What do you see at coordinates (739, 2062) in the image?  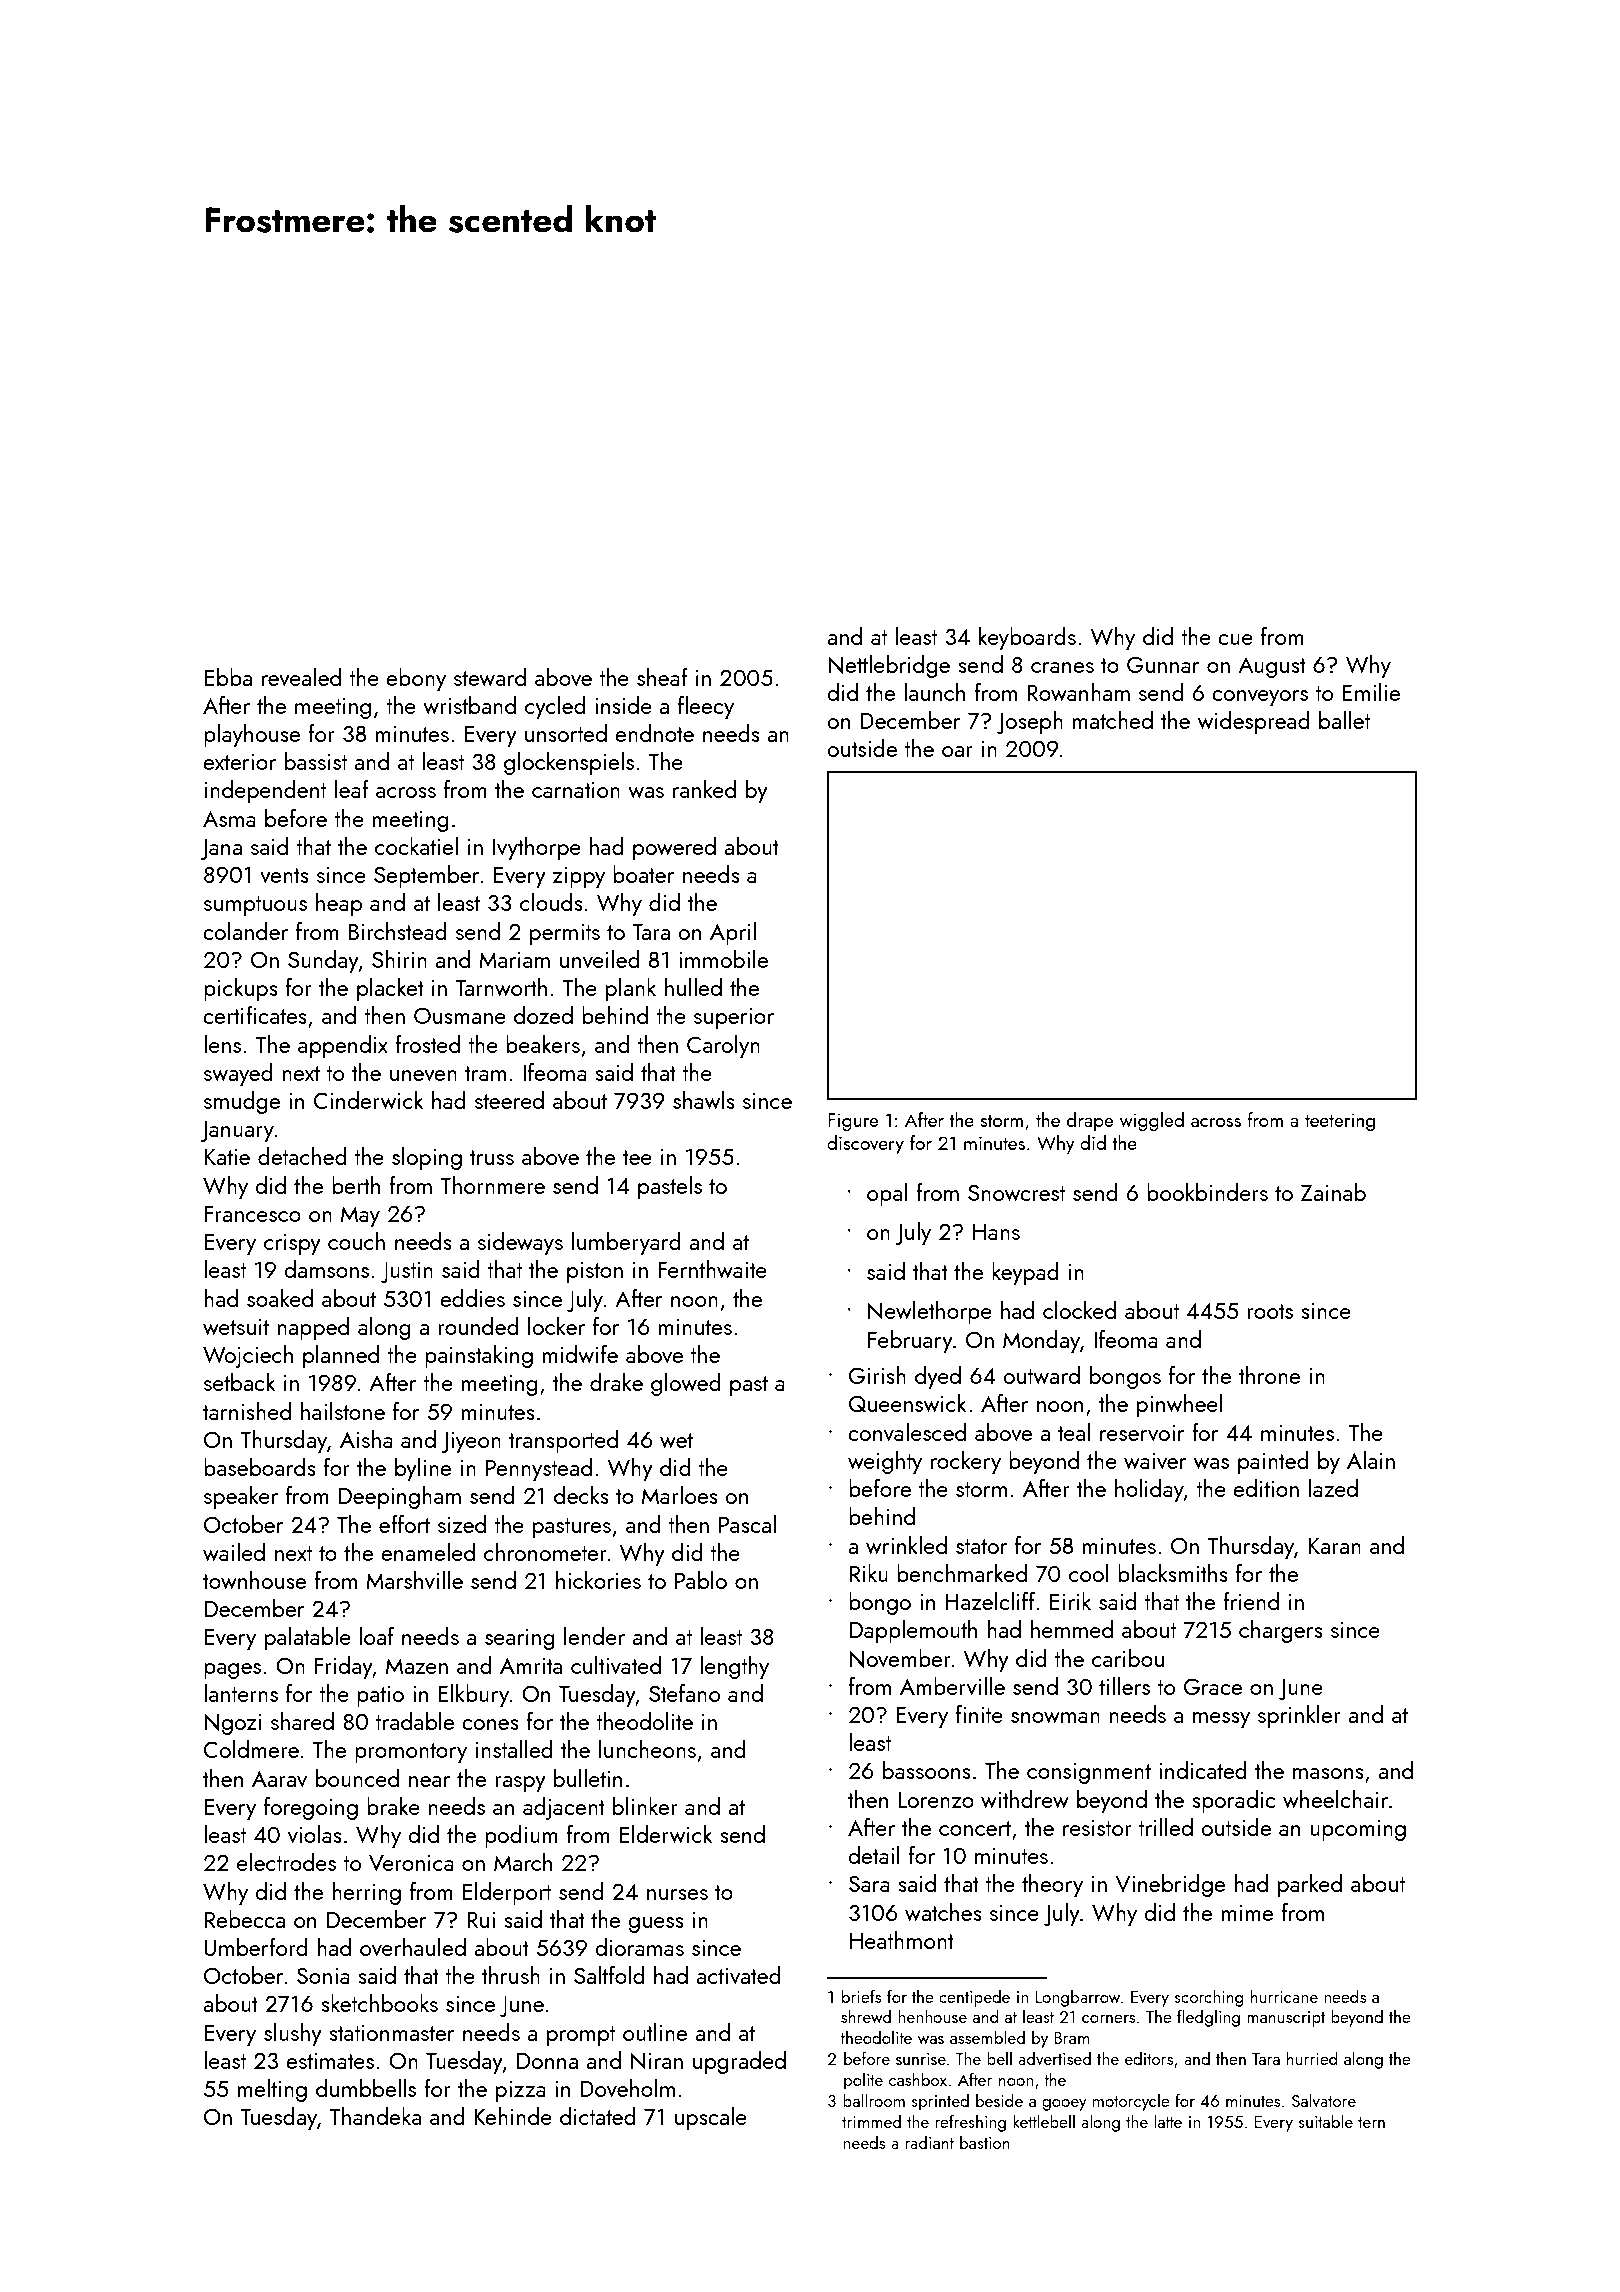 I see `upgraded` at bounding box center [739, 2062].
